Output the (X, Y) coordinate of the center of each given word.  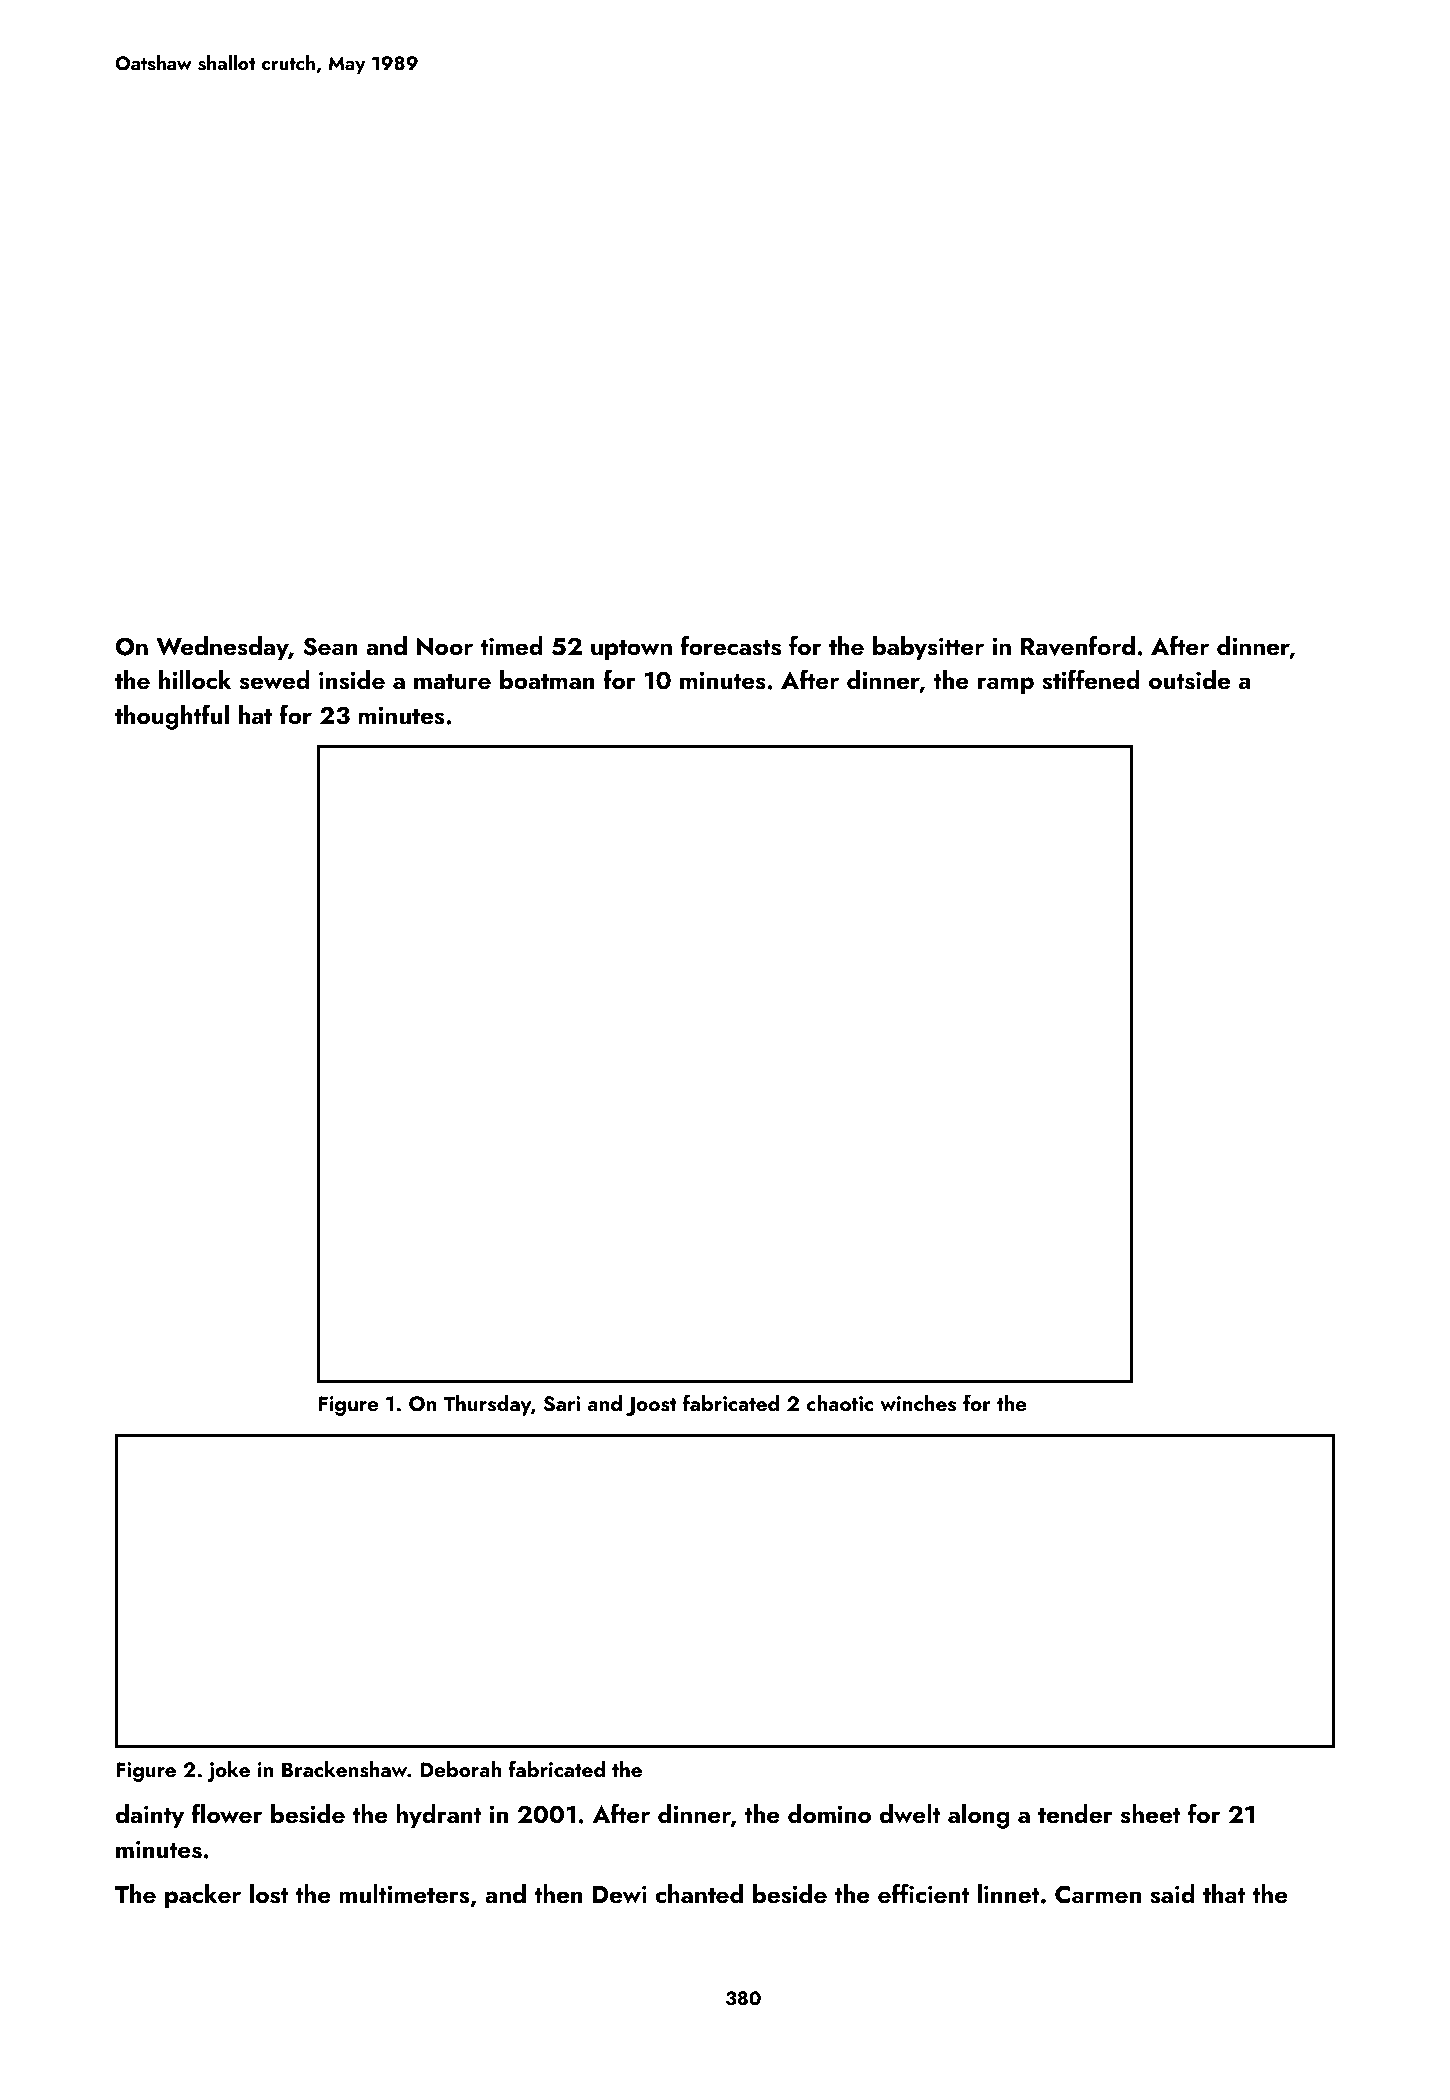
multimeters (404, 1894)
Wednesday (222, 648)
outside (1189, 680)
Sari (561, 1404)
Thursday (487, 1405)
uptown (631, 650)
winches (918, 1403)
